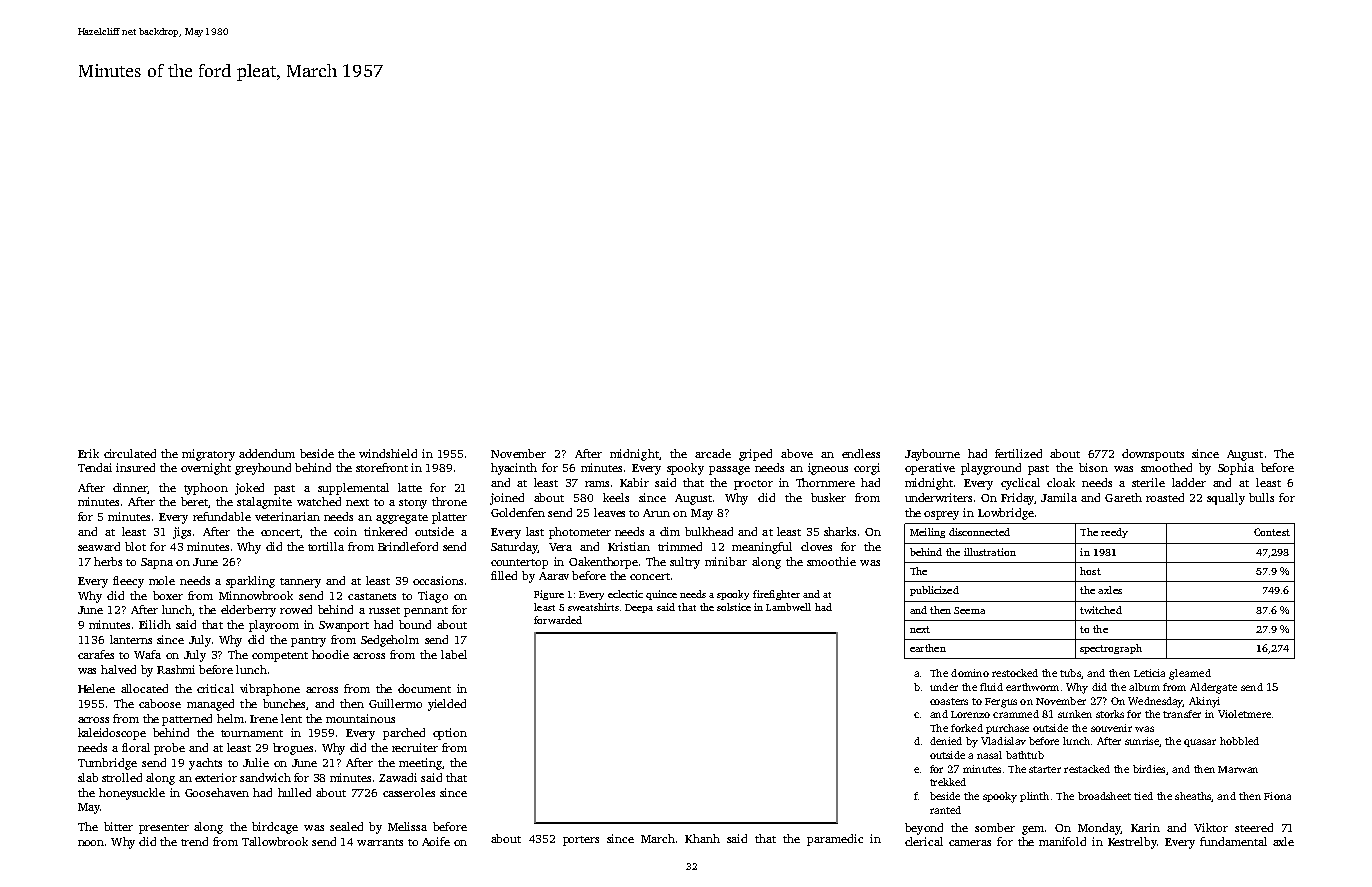 This screenshot has width=1372, height=887. What do you see at coordinates (91, 843) in the screenshot?
I see `noon` at bounding box center [91, 843].
